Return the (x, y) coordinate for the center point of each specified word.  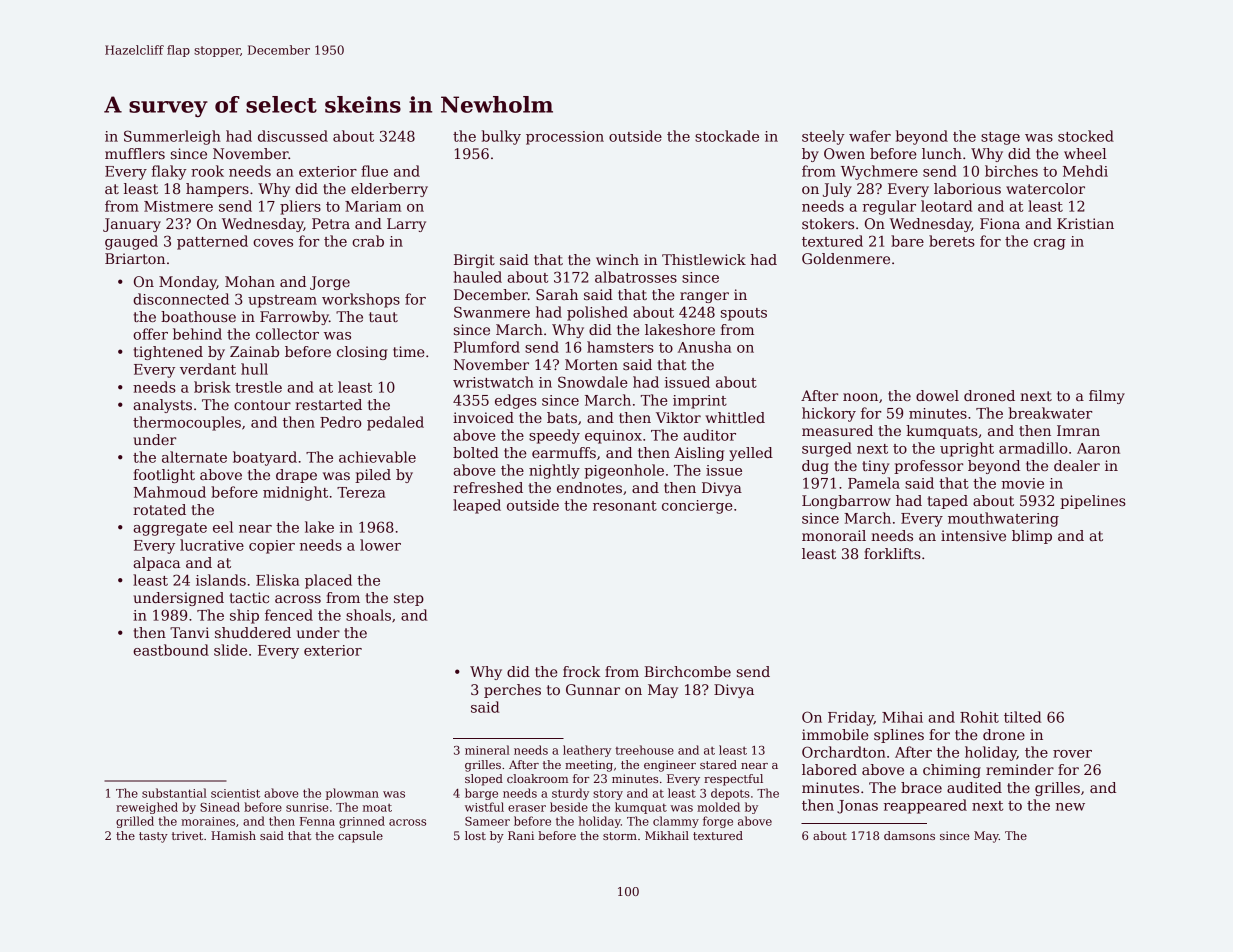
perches (512, 691)
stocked (1086, 136)
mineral (487, 750)
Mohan (250, 281)
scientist (235, 793)
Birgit (474, 261)
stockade (727, 136)
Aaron (1098, 448)
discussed (293, 136)
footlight (164, 476)
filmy (1107, 397)
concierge (697, 507)
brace (921, 787)
